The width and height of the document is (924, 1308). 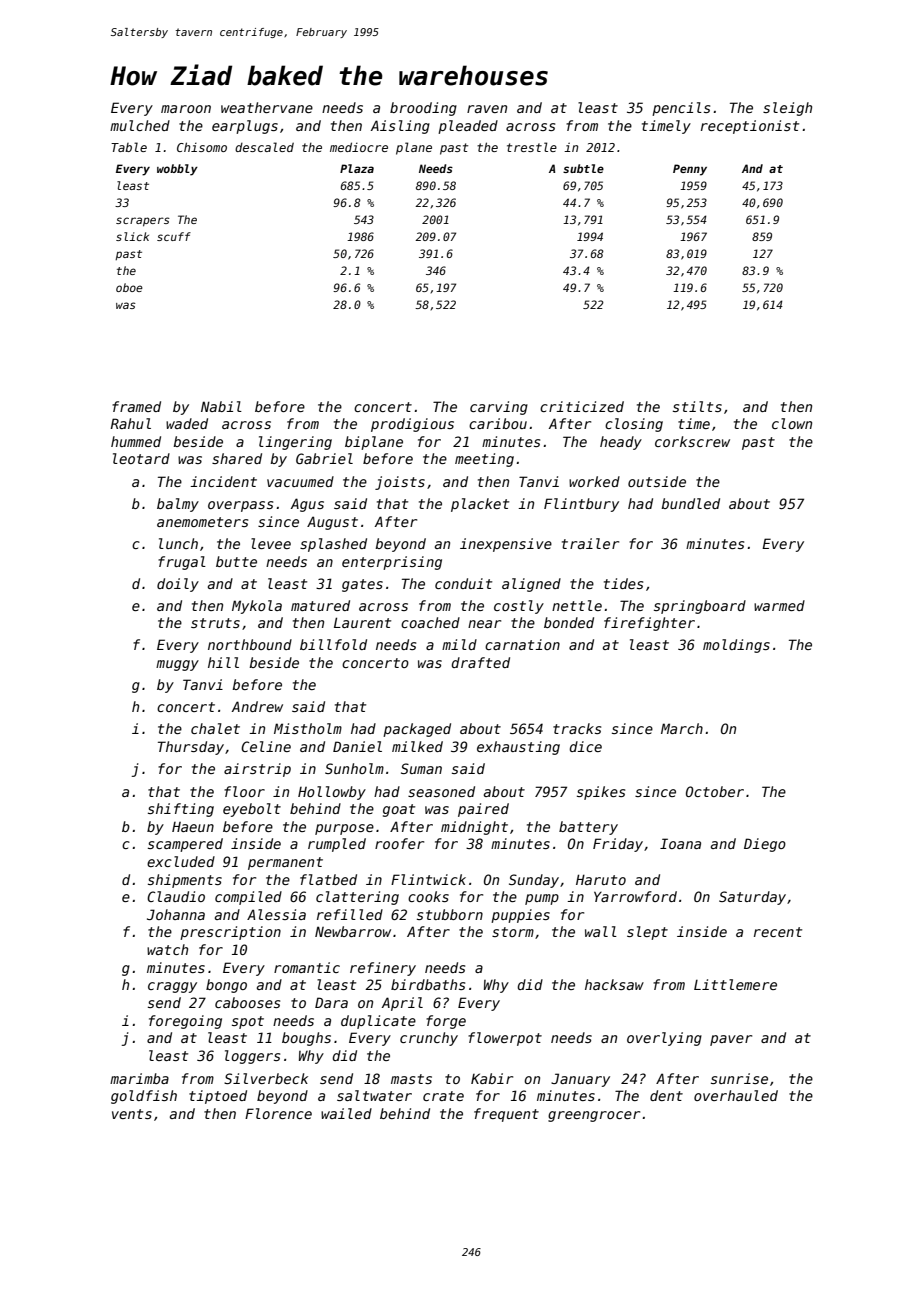 What do you see at coordinates (583, 168) in the document?
I see `subtle` at bounding box center [583, 168].
